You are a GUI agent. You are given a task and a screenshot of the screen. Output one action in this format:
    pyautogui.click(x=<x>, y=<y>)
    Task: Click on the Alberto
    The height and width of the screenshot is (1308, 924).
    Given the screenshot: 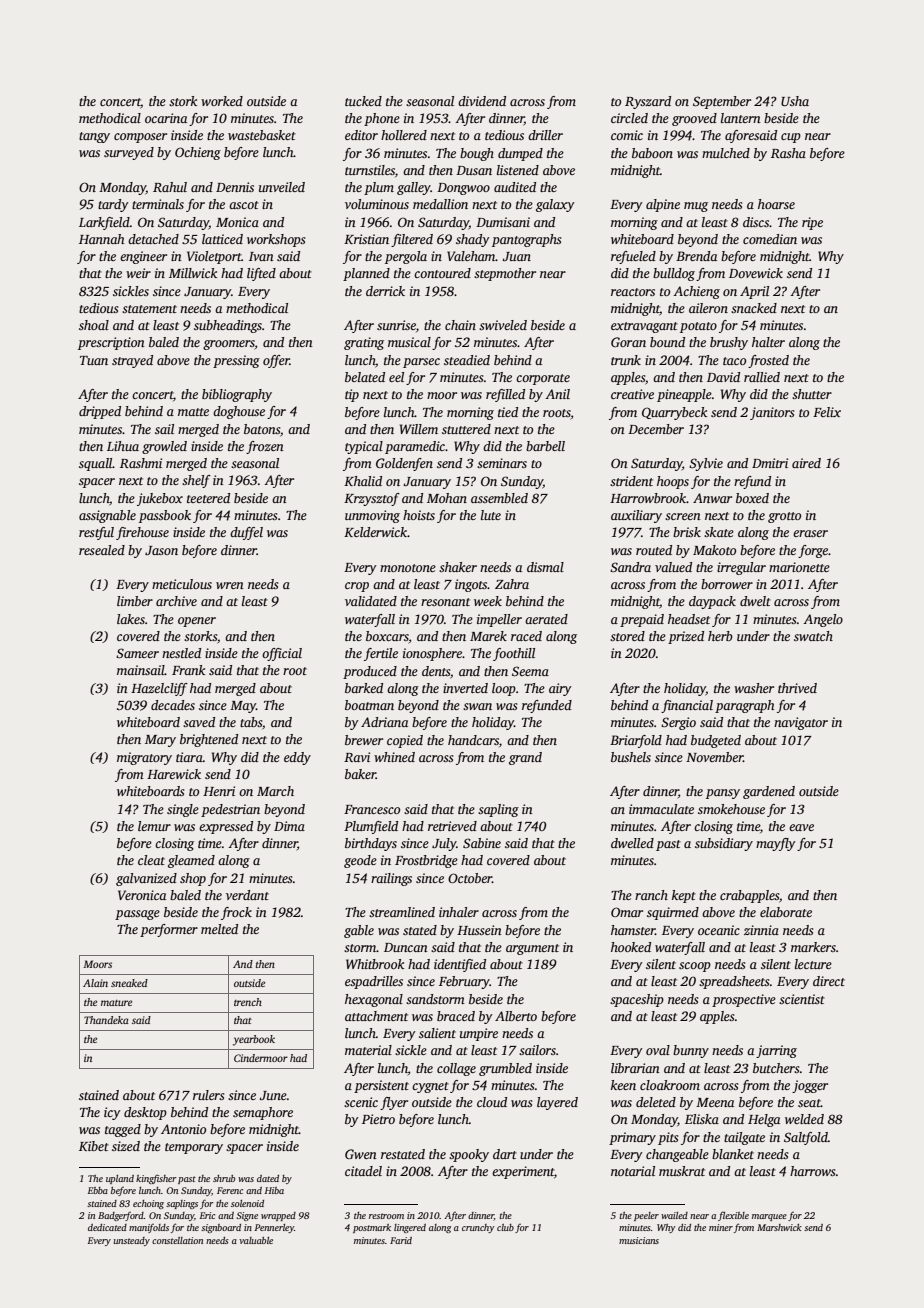 What is the action you would take?
    pyautogui.click(x=516, y=1016)
